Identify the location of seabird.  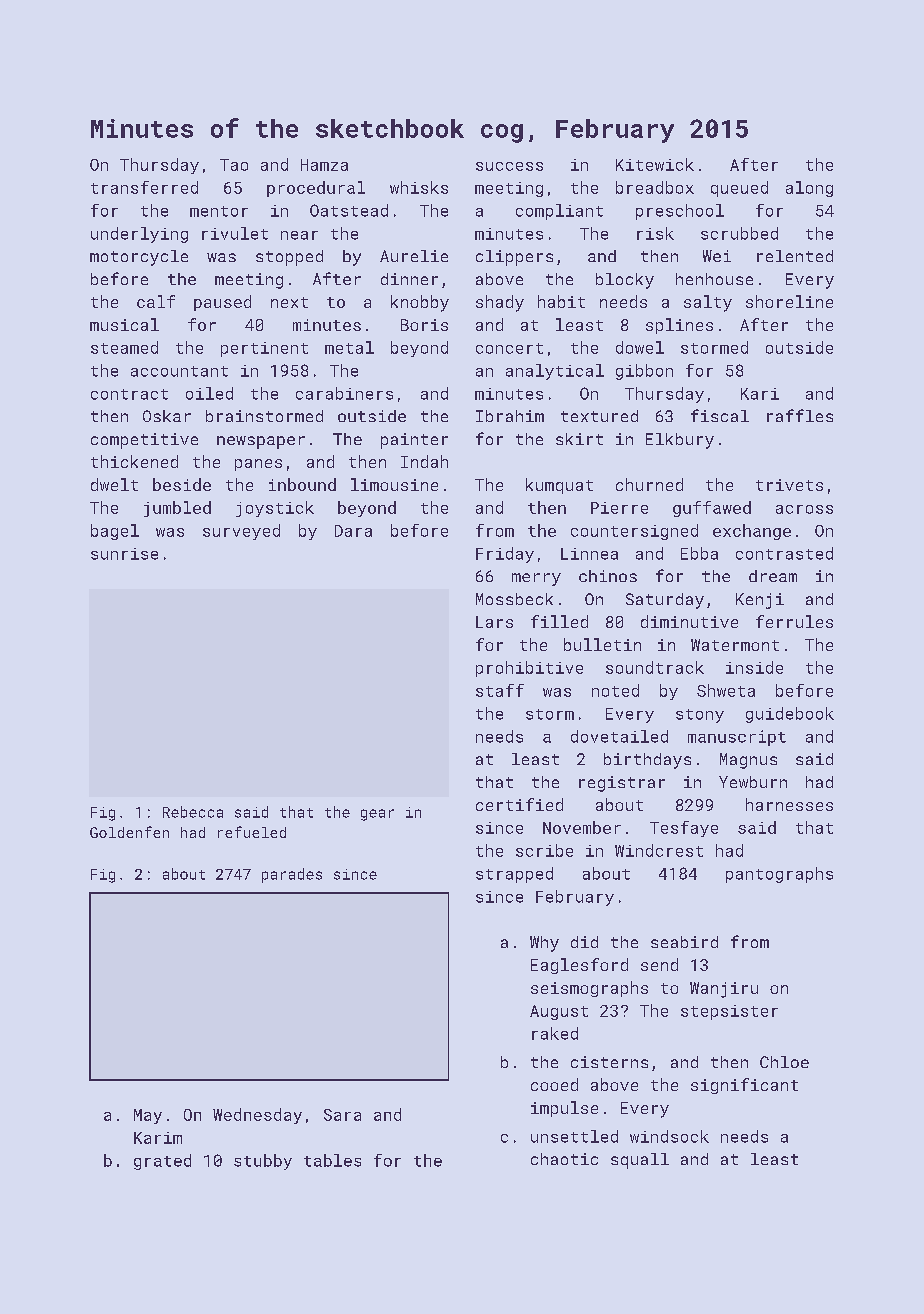
(684, 942).
